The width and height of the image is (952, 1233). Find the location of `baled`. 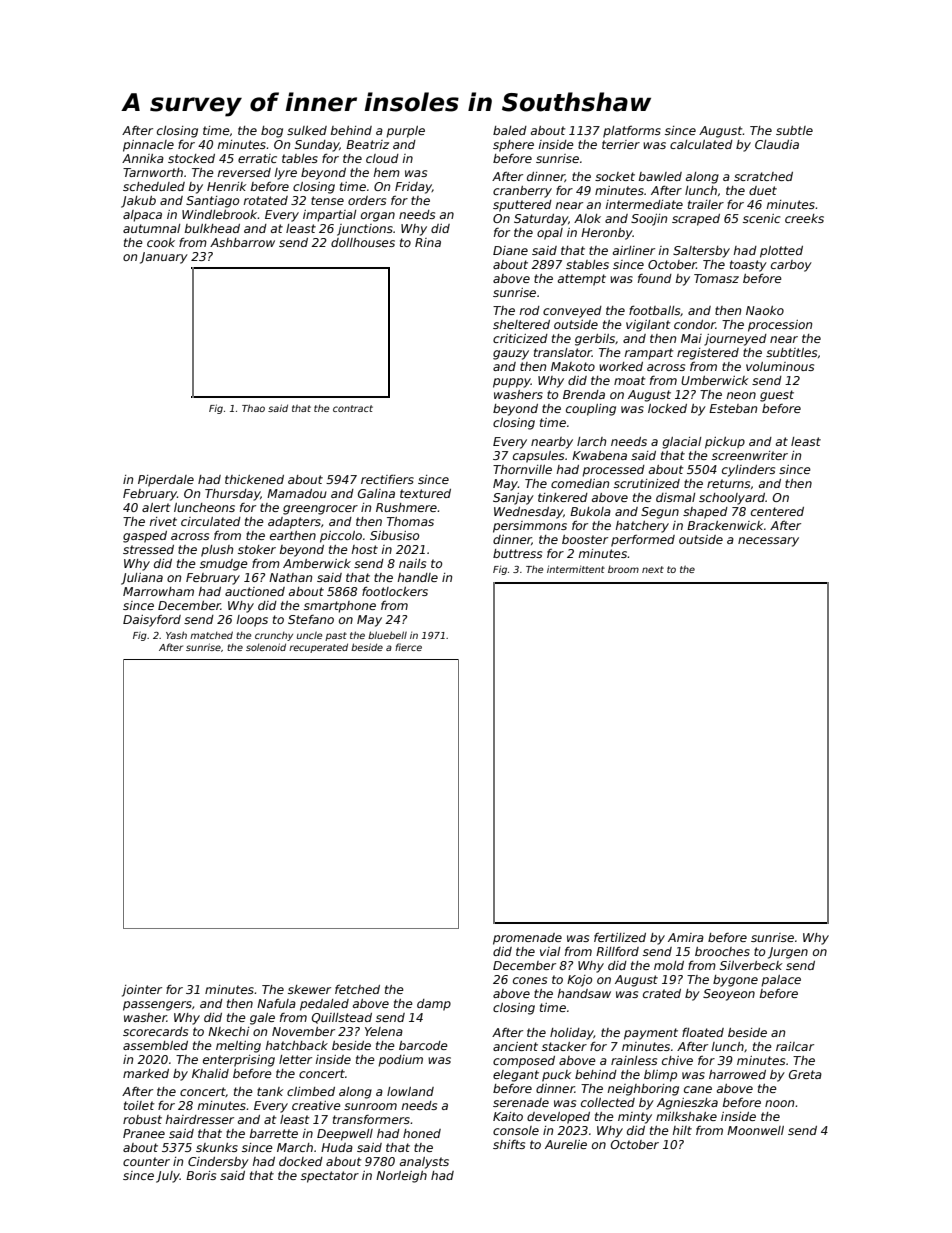

baled is located at coordinates (510, 130).
